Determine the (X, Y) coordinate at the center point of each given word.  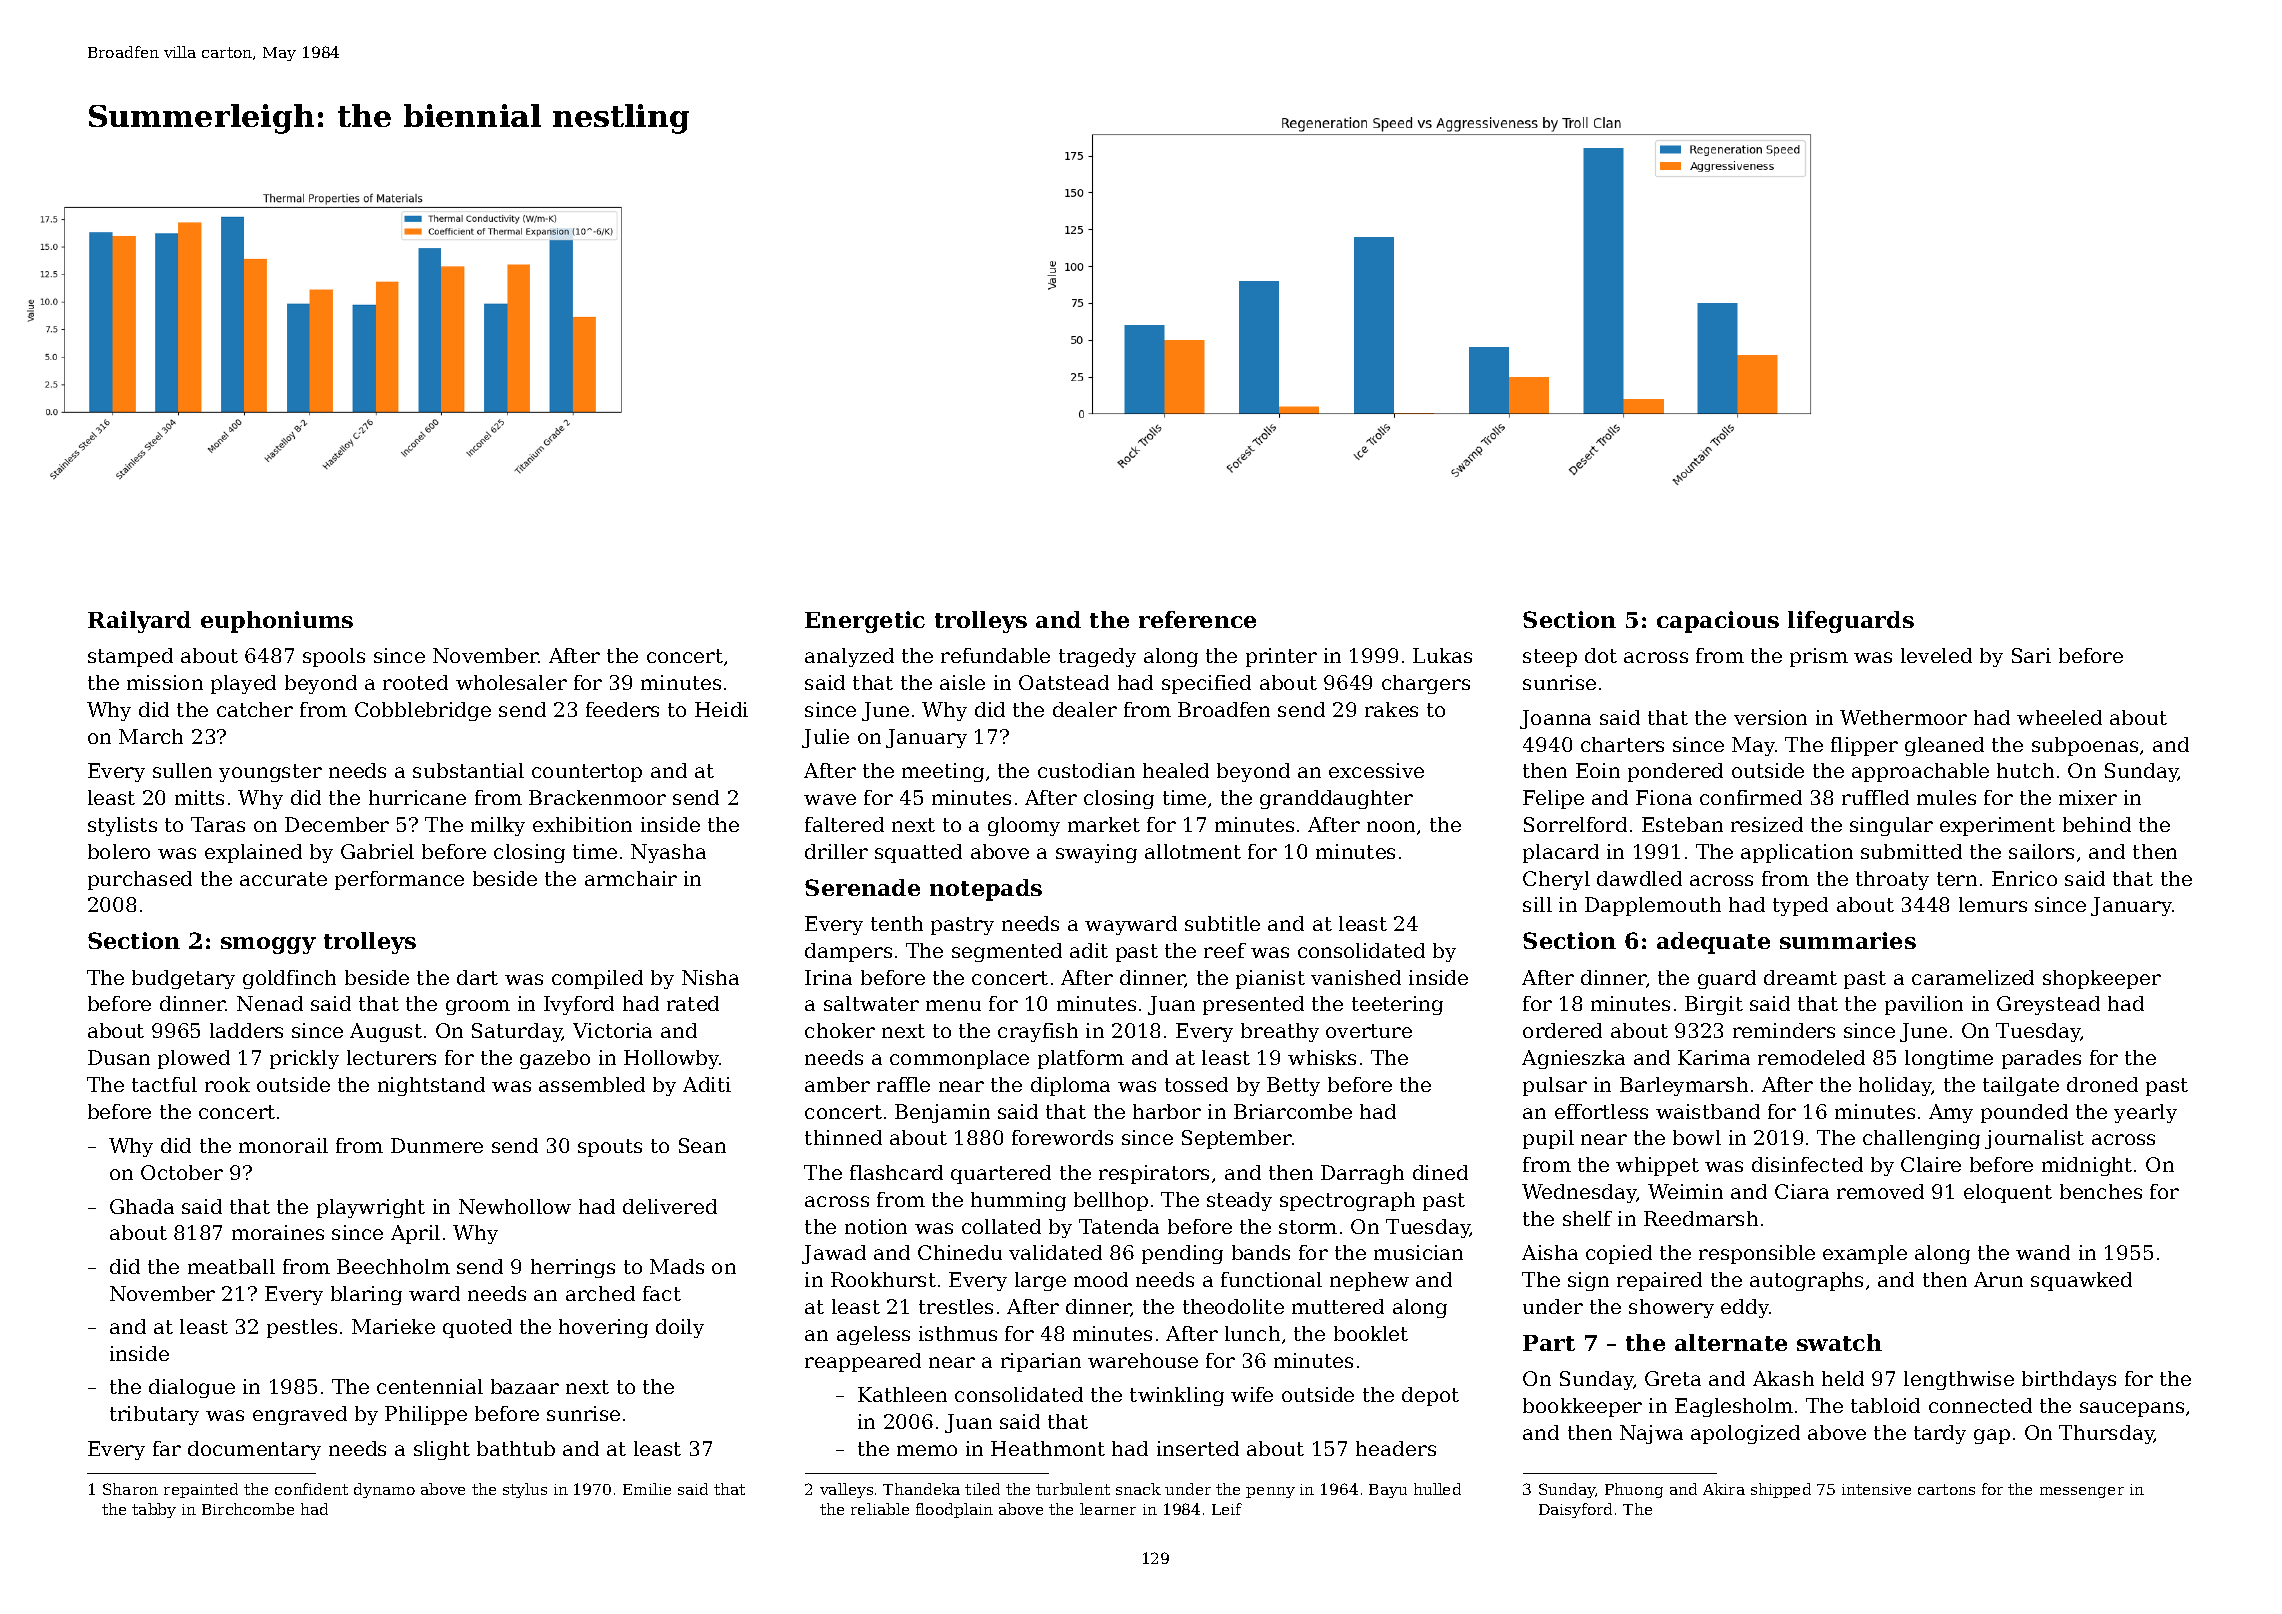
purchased (140, 880)
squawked (2081, 1281)
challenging (1921, 1139)
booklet (1371, 1333)
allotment (1193, 851)
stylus (525, 1490)
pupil (1548, 1139)
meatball (231, 1266)
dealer (1085, 709)
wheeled (2059, 717)
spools (334, 657)
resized (1767, 824)
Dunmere (437, 1145)
